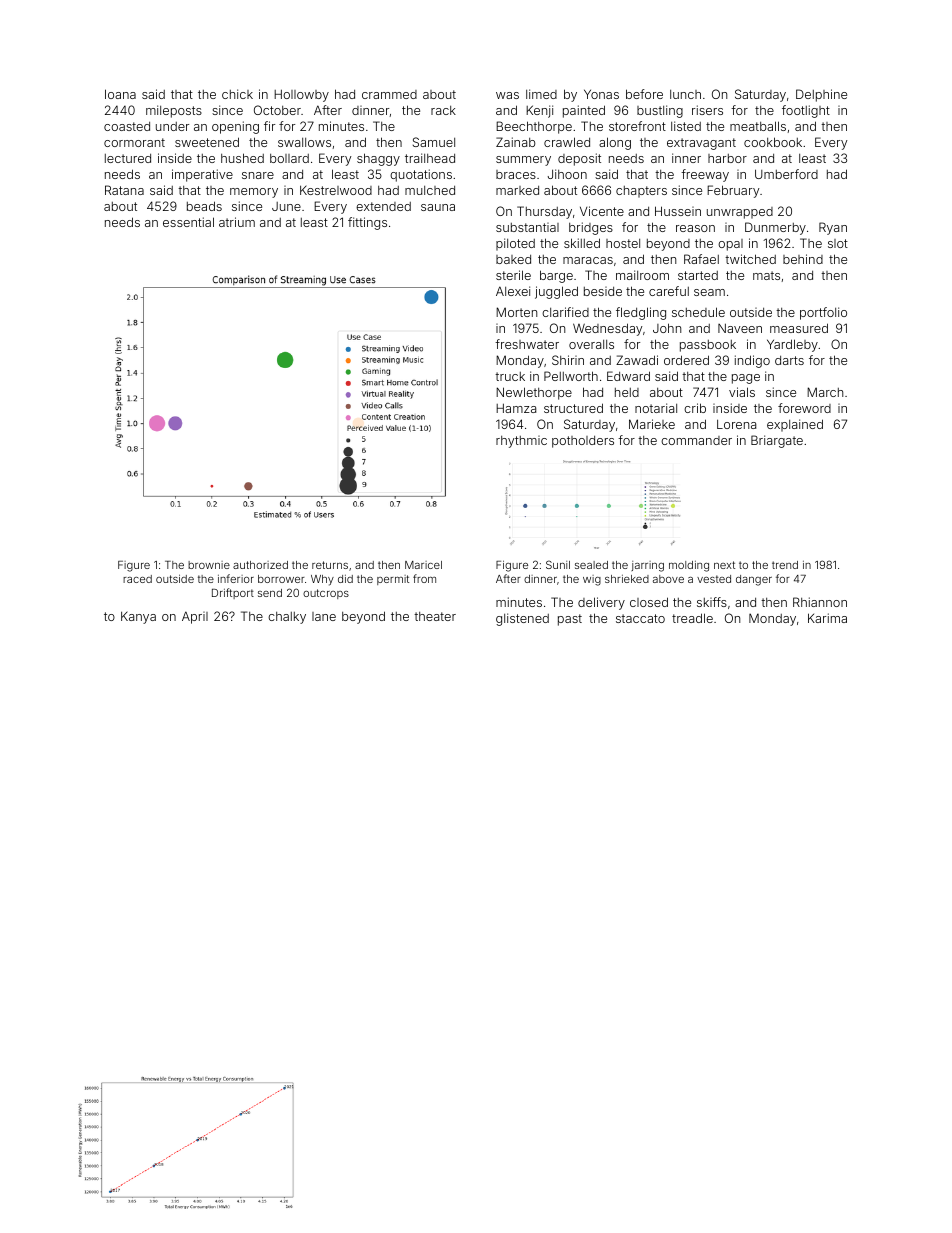 This image has height=1233, width=952. Describe the element at coordinates (237, 222) in the image. I see `atrium` at that location.
